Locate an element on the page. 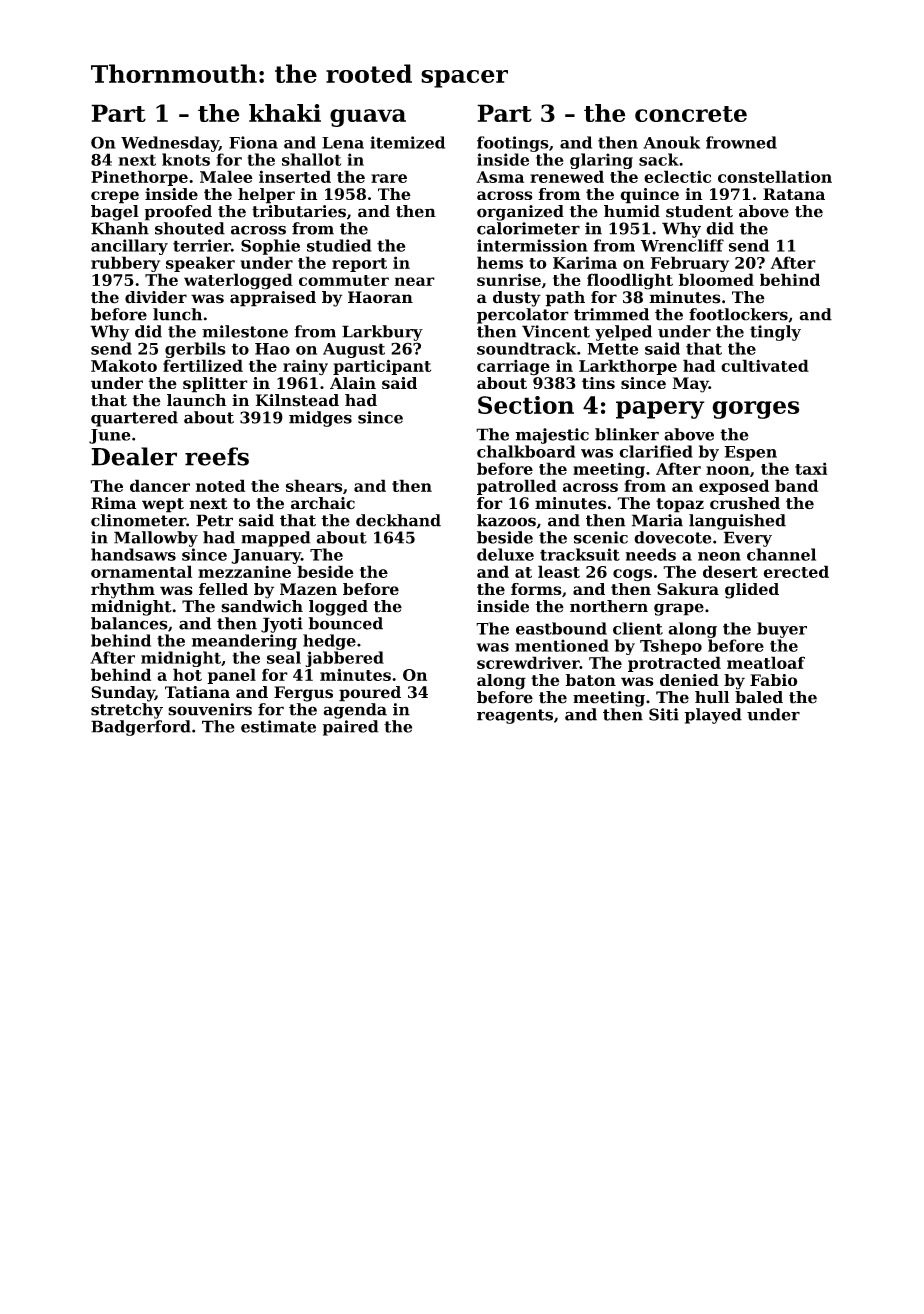  kazoos is located at coordinates (506, 520).
